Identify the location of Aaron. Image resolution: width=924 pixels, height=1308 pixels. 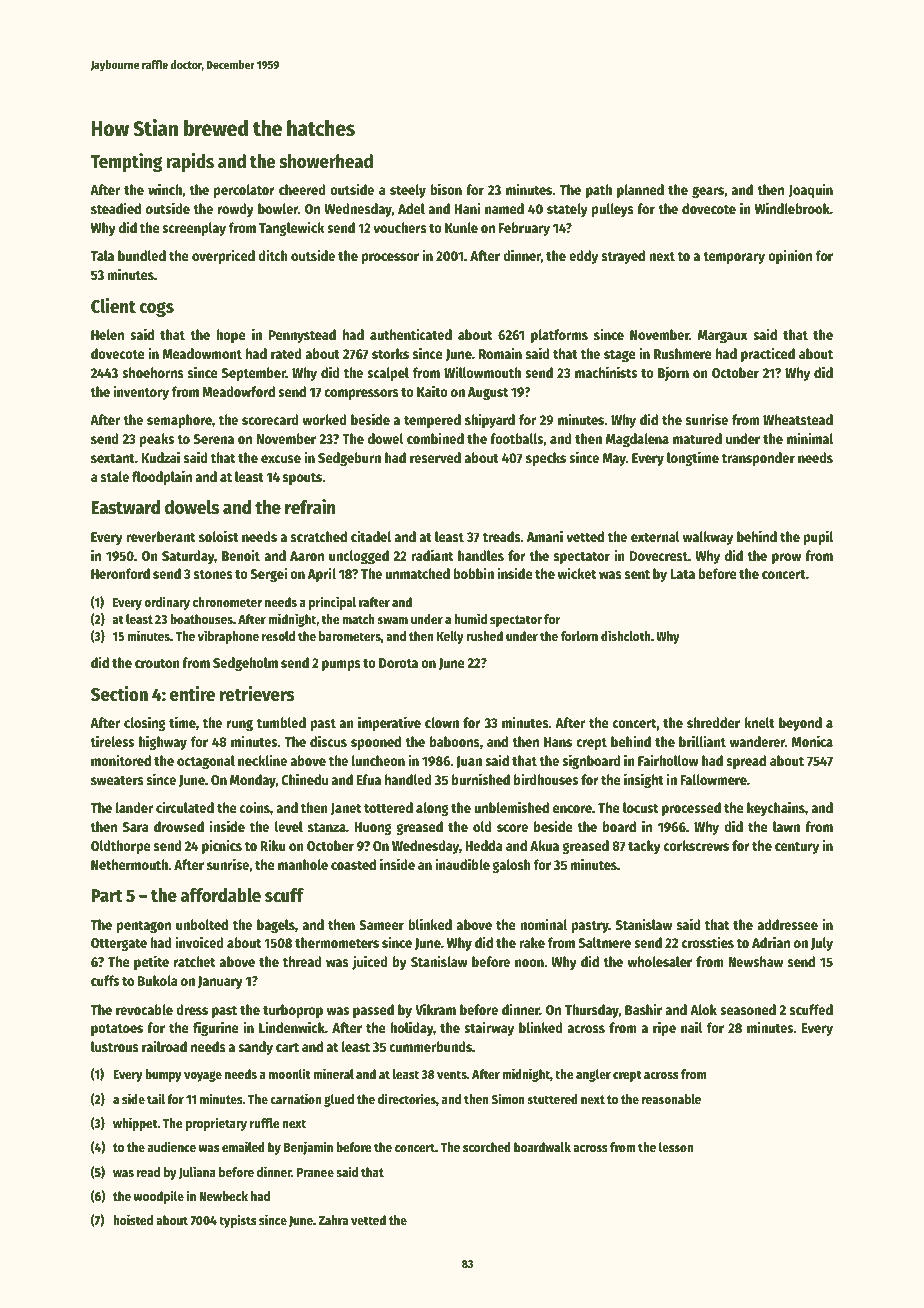
(307, 556).
